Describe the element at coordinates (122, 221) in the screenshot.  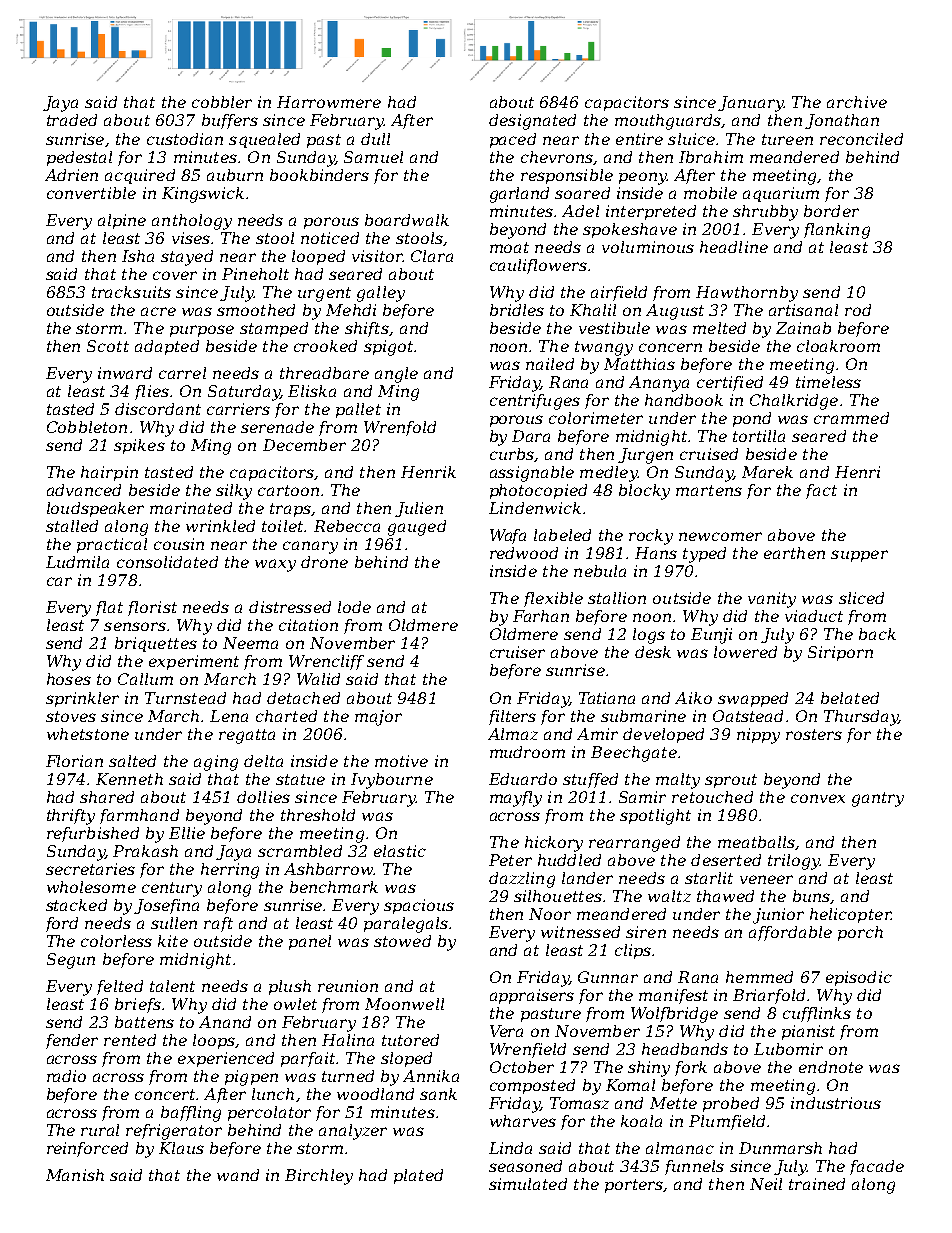
I see `alpine` at that location.
